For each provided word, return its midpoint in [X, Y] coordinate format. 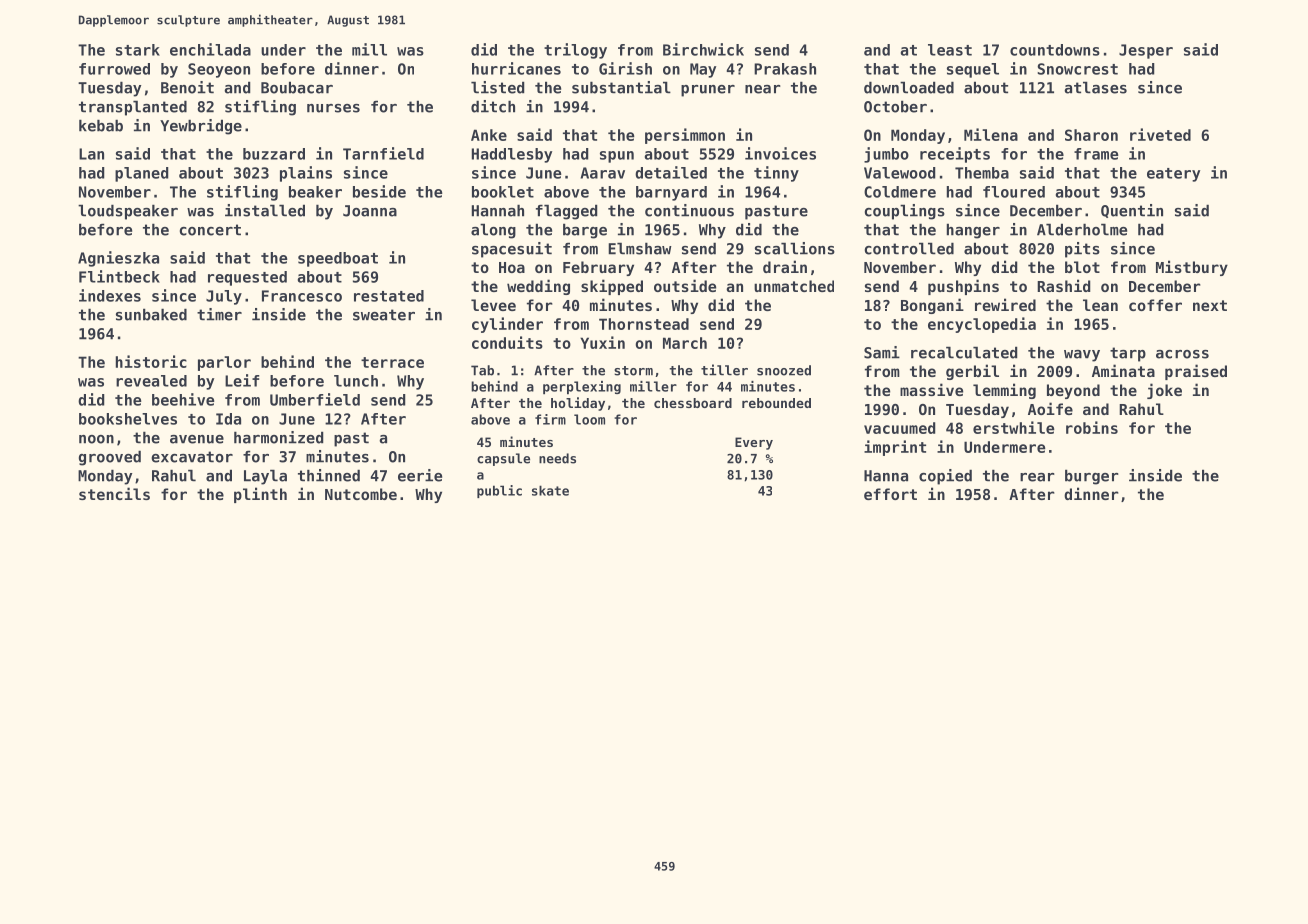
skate [550, 490]
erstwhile [1013, 427]
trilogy [575, 51]
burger [1092, 477]
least [950, 50]
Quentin [1132, 211]
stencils [114, 493]
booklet [503, 192]
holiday [578, 404]
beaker [315, 192]
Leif [242, 380]
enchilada [210, 49]
